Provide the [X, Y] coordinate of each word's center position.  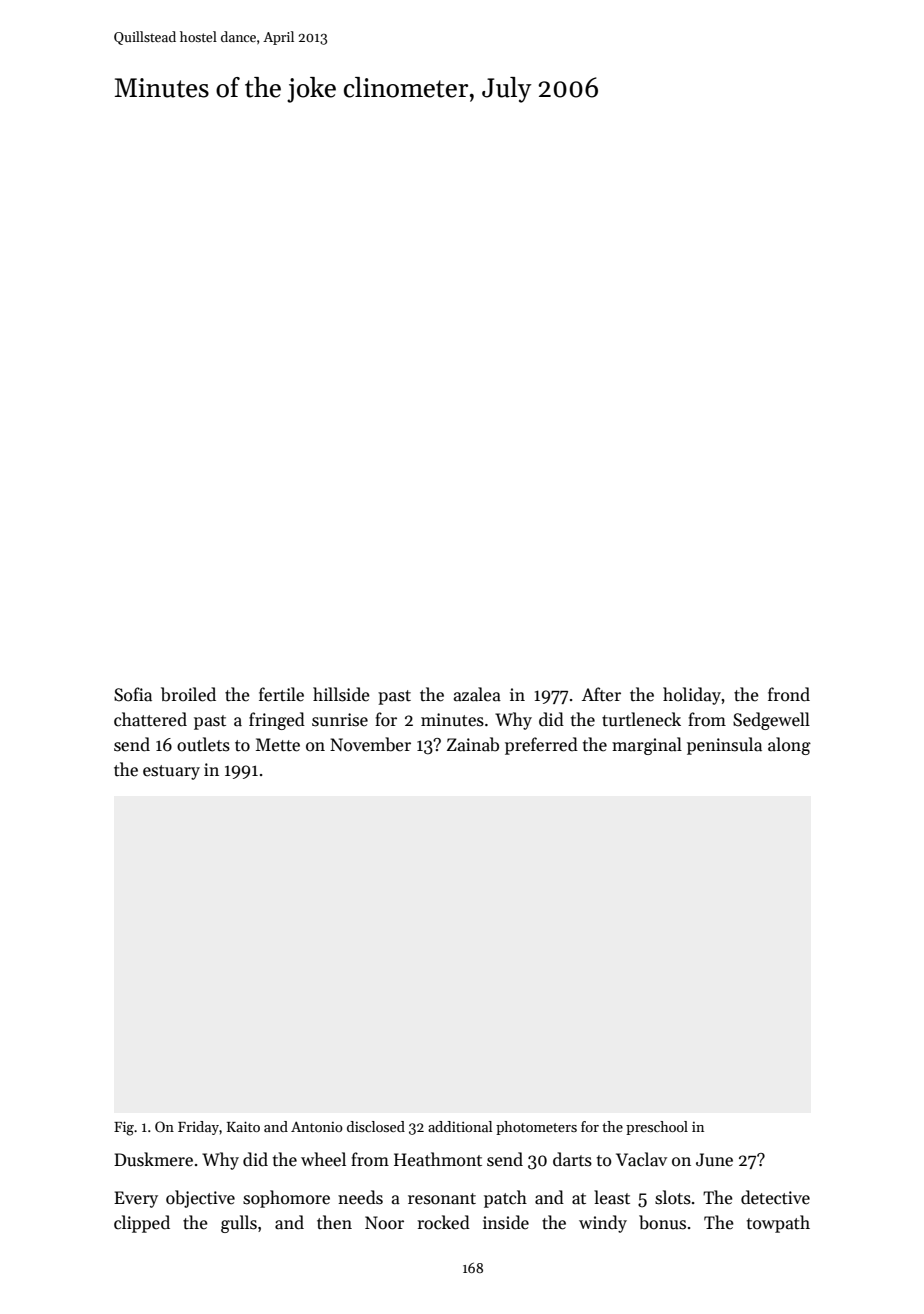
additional [460, 1126]
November [370, 744]
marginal [647, 746]
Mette [278, 745]
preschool [657, 1128]
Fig [124, 1128]
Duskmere [153, 1159]
